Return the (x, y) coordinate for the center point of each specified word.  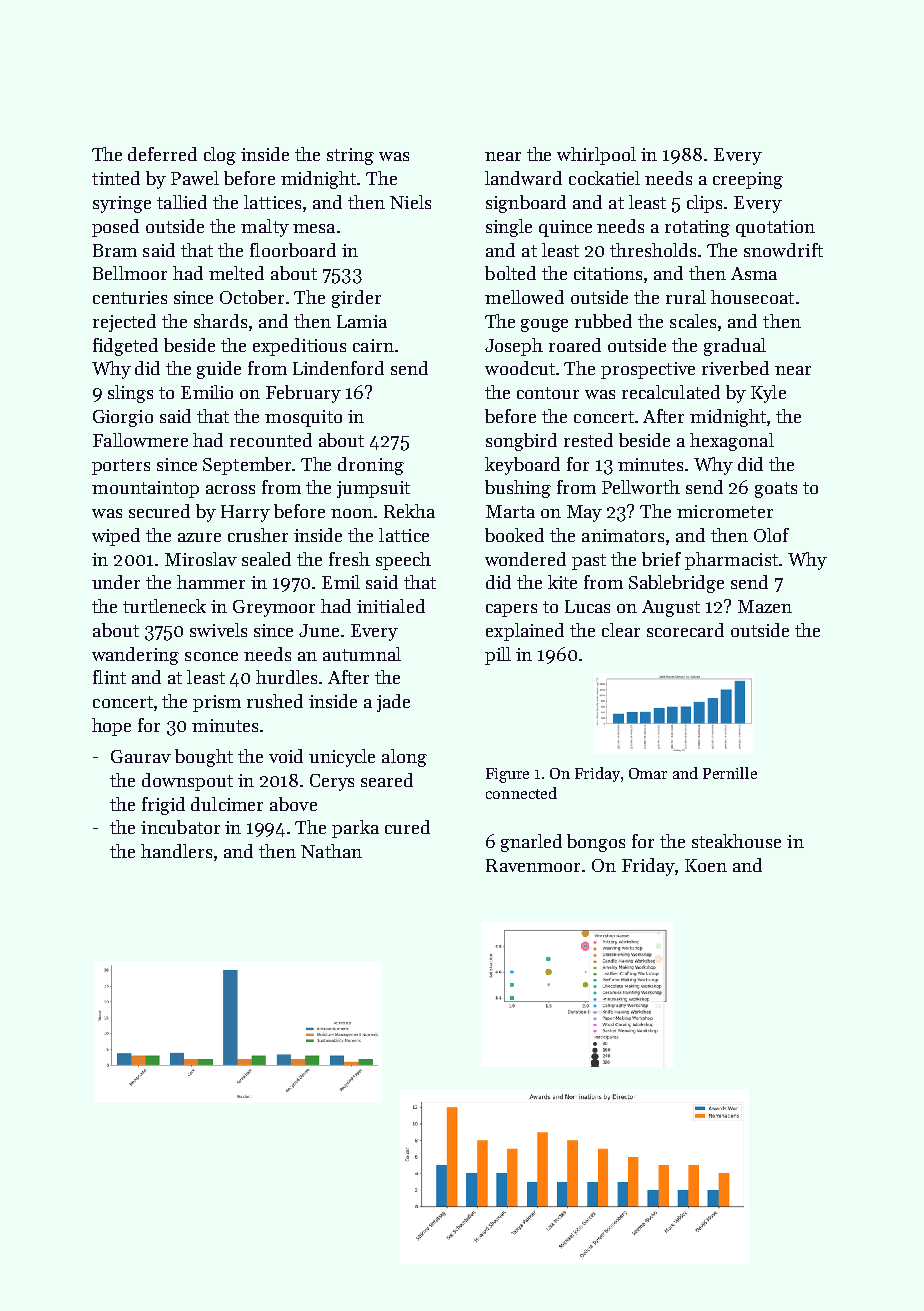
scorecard (685, 630)
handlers (176, 851)
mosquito (303, 418)
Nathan (331, 851)
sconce (211, 656)
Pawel (195, 178)
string (350, 156)
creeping (748, 180)
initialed (391, 606)
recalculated (671, 392)
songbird (521, 442)
